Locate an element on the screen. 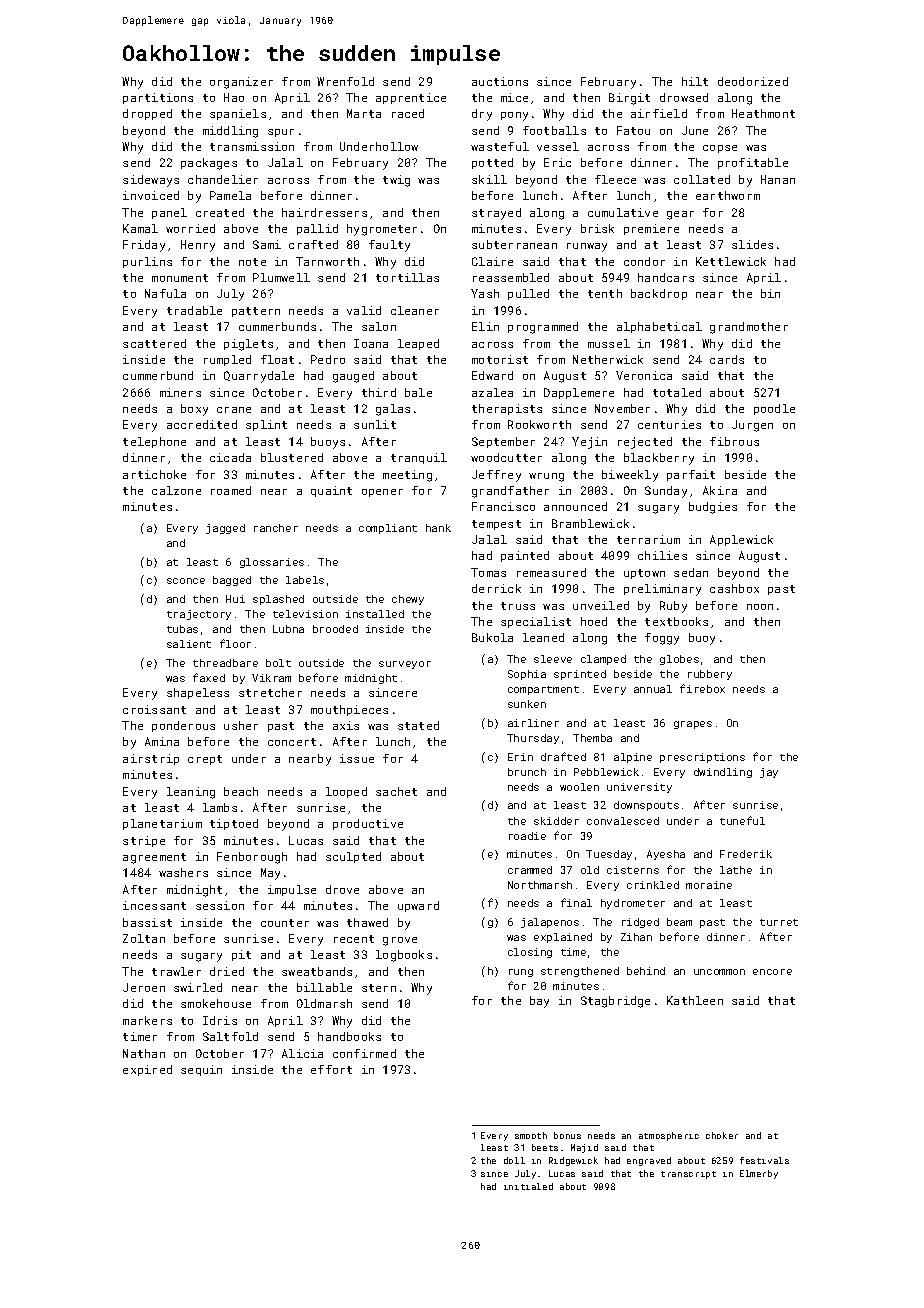 The height and width of the screenshot is (1308, 924). drove is located at coordinates (342, 889).
